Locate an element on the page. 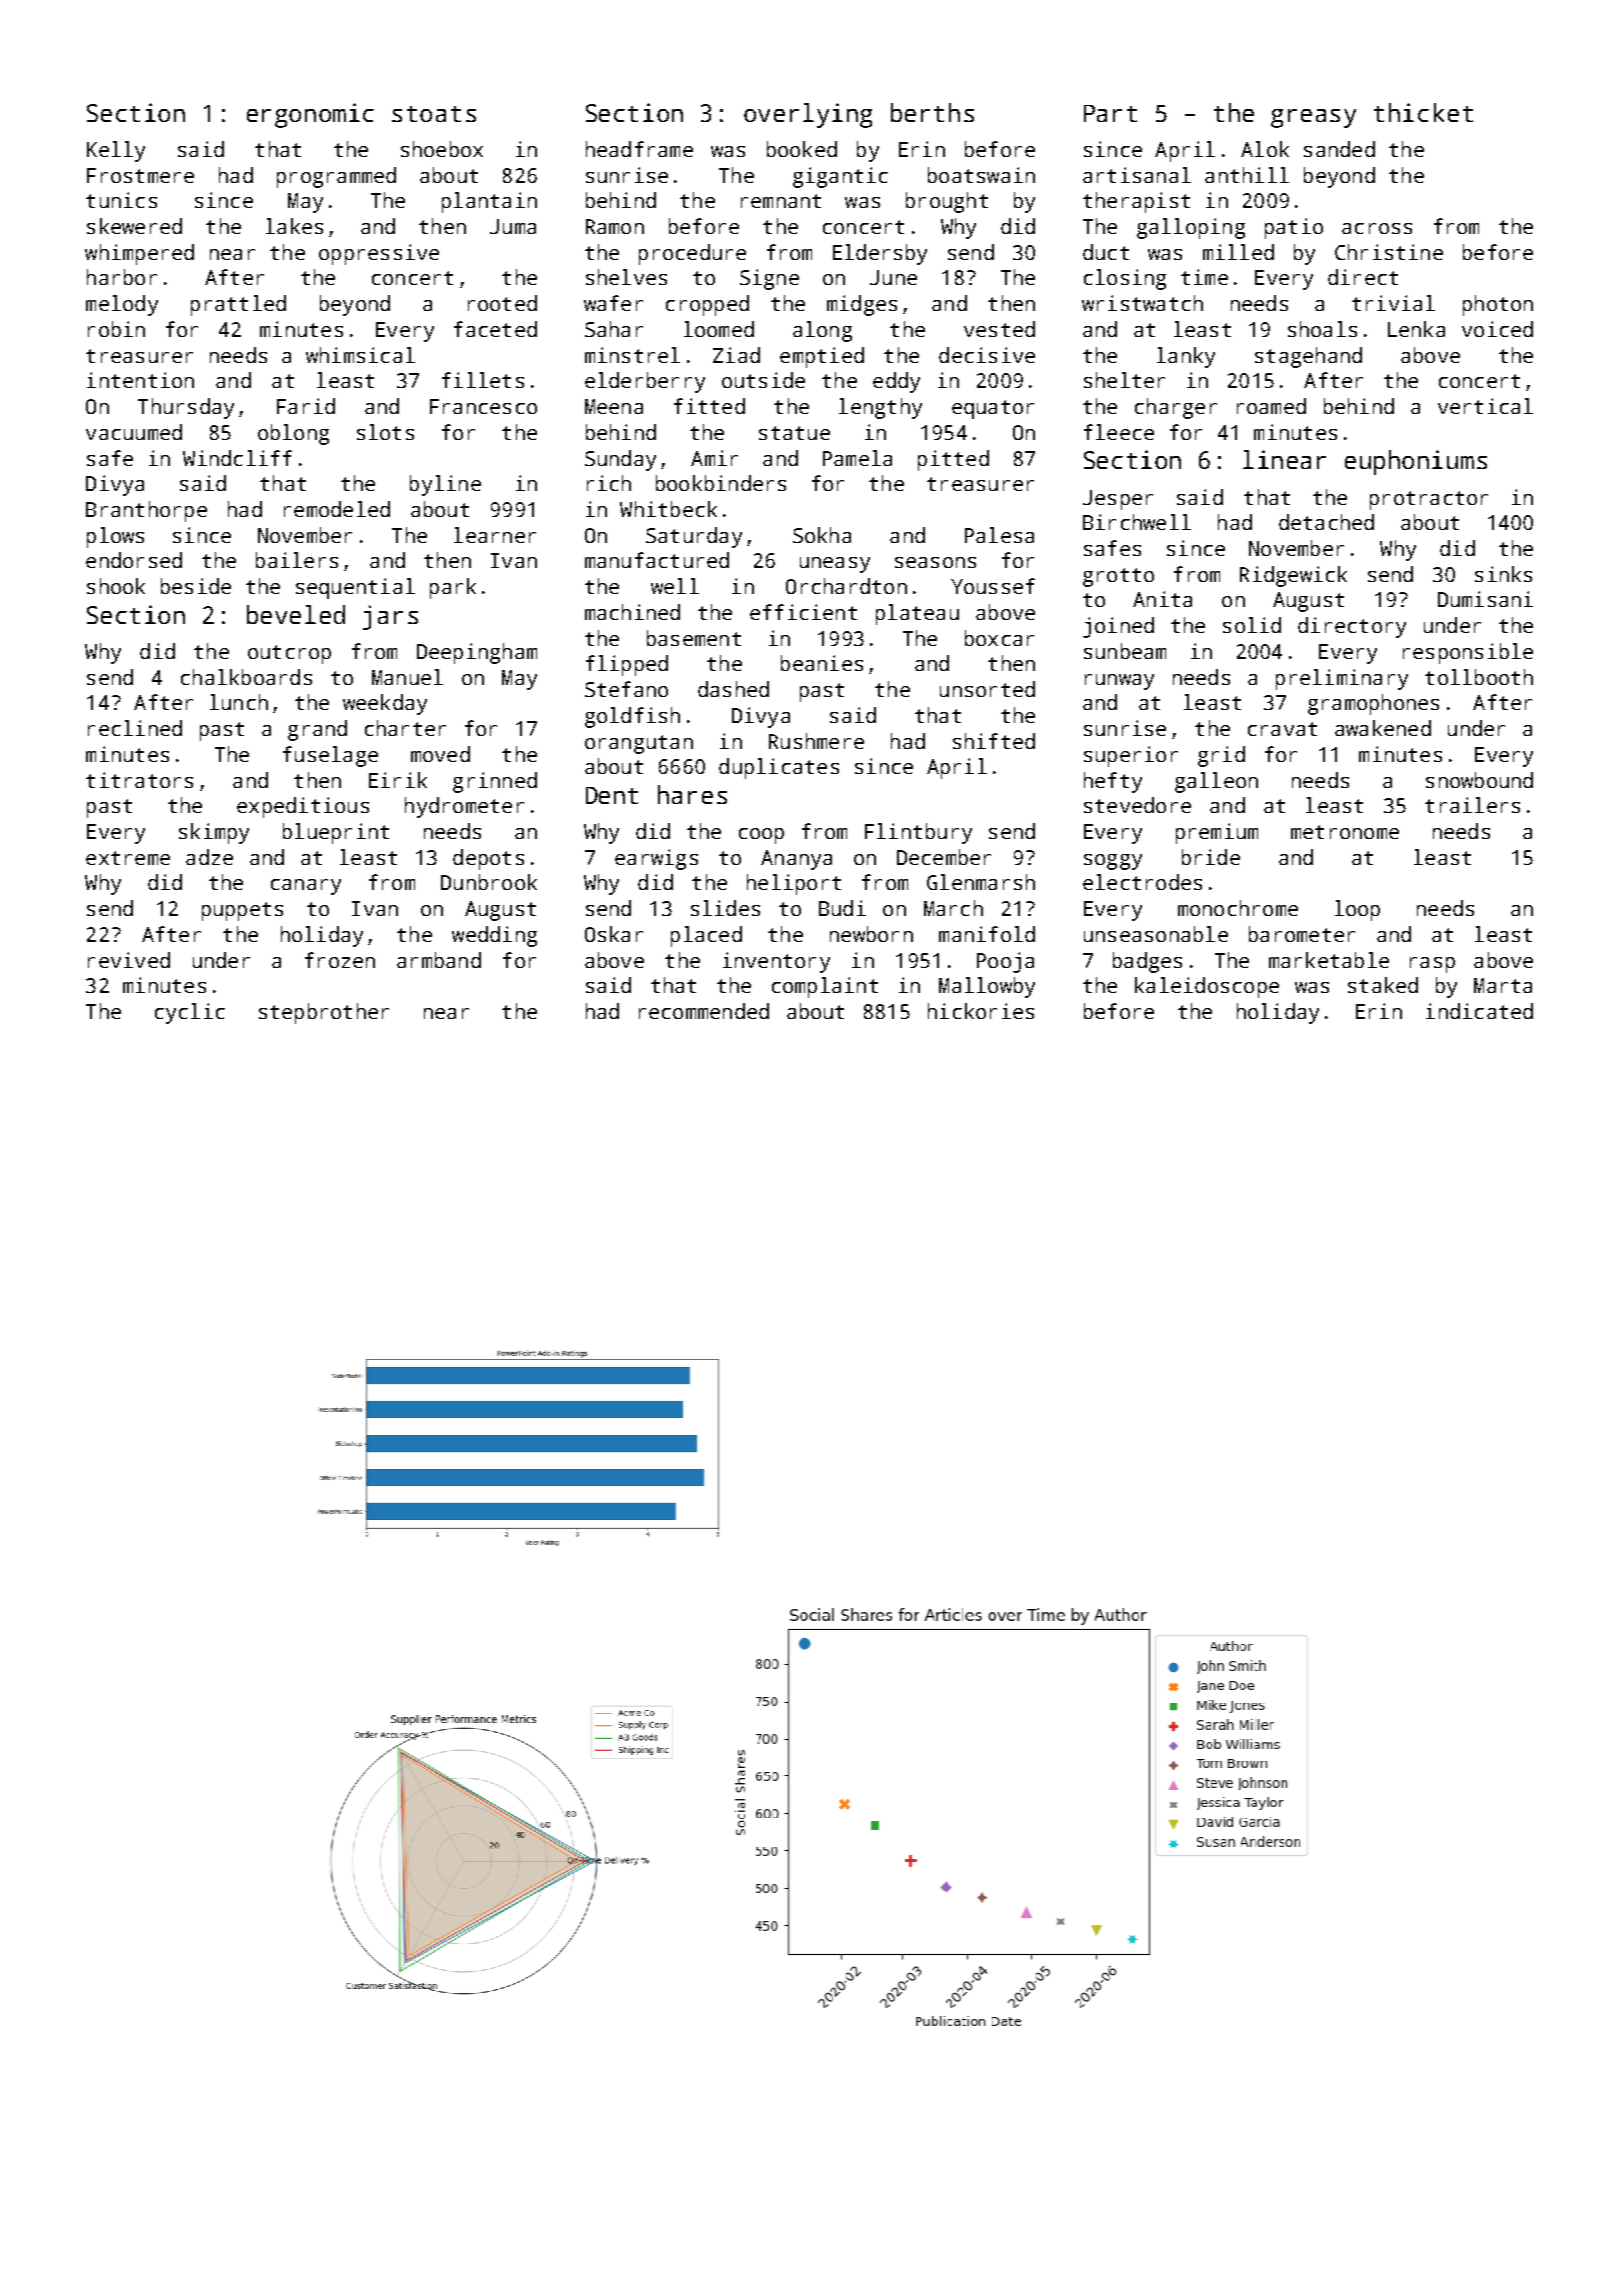 This image has width=1620, height=2292. euphoniums is located at coordinates (1416, 462).
